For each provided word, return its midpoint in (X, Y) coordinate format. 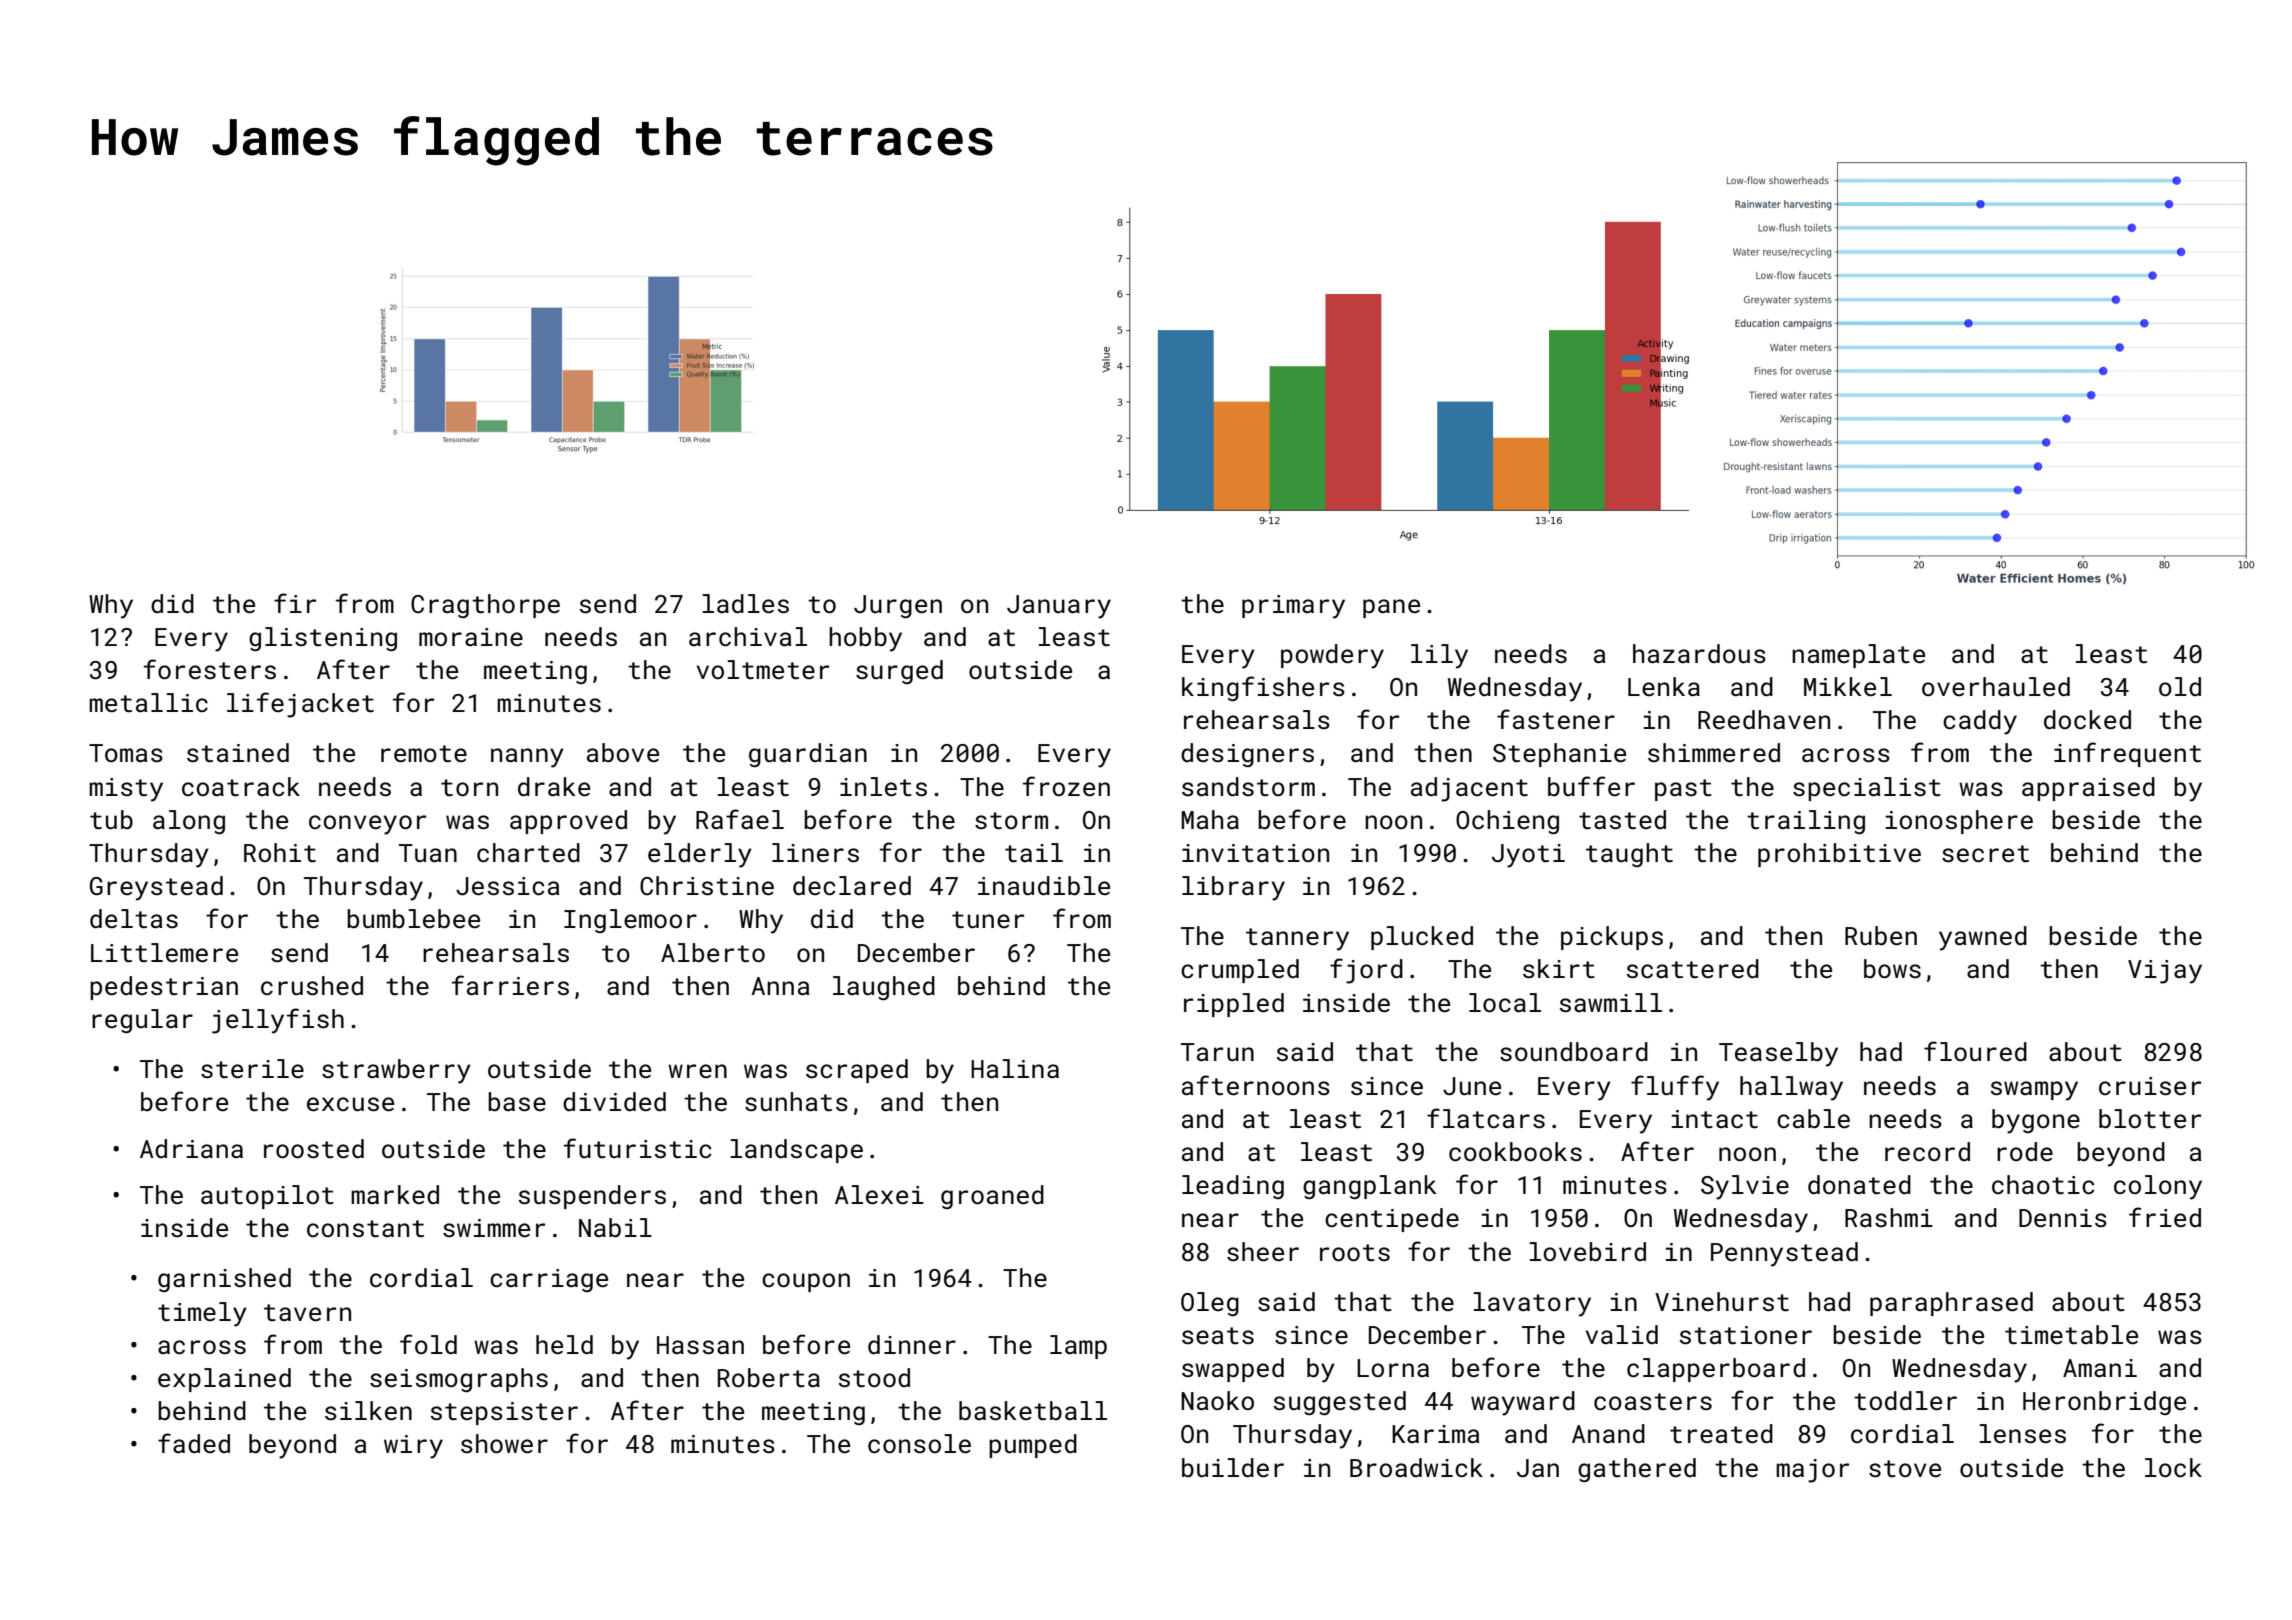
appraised (2088, 789)
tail (1034, 853)
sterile (252, 1069)
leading (1233, 1187)
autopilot (267, 1197)
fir (295, 603)
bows (1892, 969)
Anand (1608, 1433)
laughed (884, 988)
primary (1293, 607)
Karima (1435, 1434)
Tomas (126, 753)
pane (1391, 608)
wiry (413, 1447)
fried (2165, 1217)
